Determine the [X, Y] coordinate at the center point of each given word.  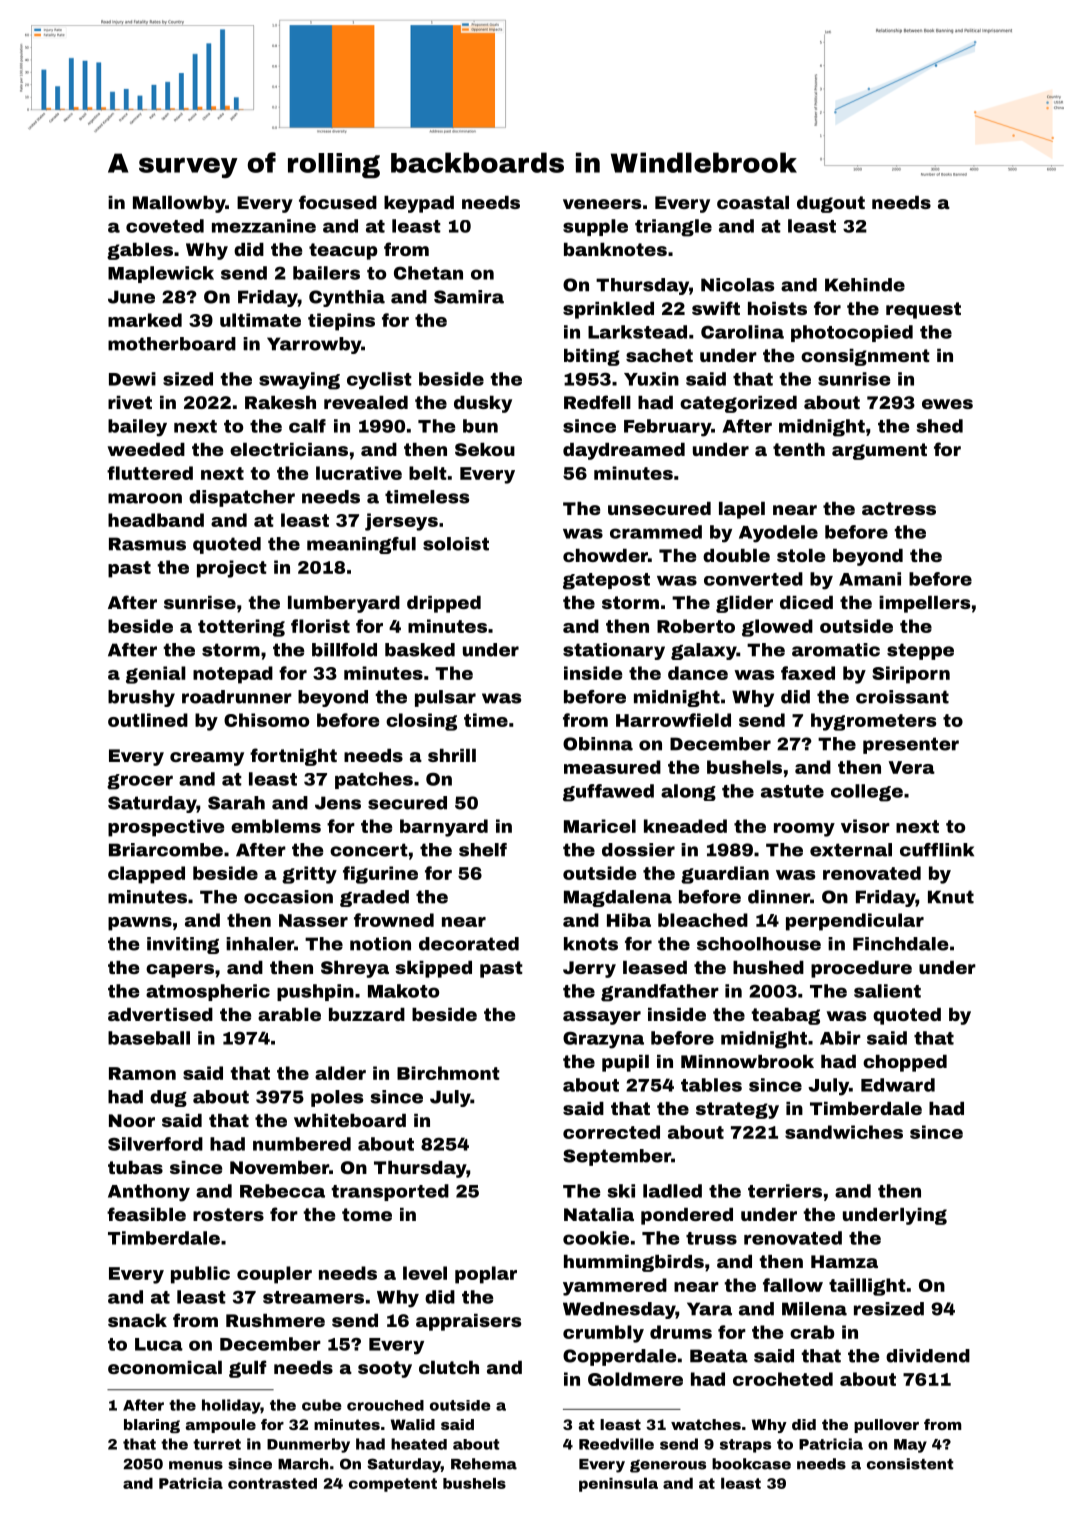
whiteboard [350, 1120]
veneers [602, 204]
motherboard [172, 344]
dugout [831, 204]
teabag [785, 1016]
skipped [433, 969]
